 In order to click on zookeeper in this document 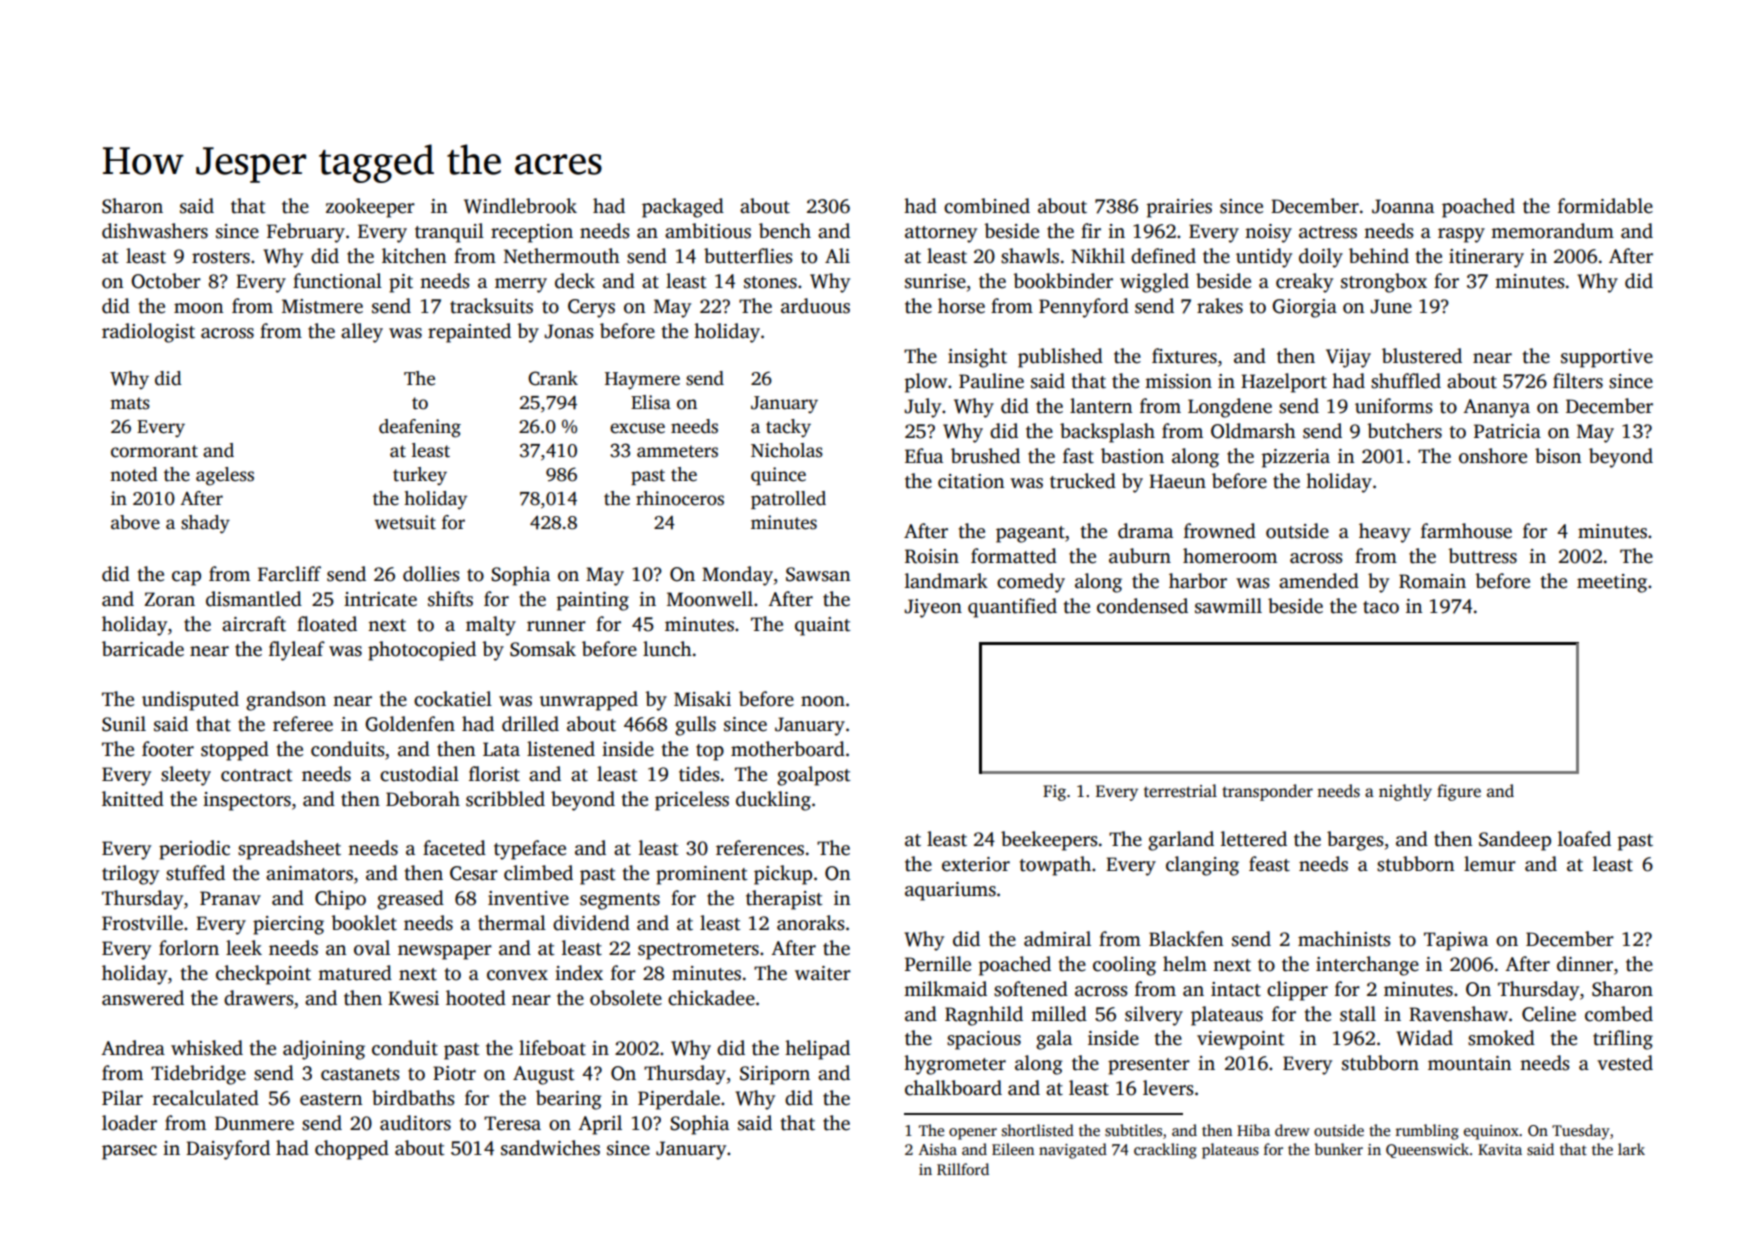, I will do `click(370, 208)`.
